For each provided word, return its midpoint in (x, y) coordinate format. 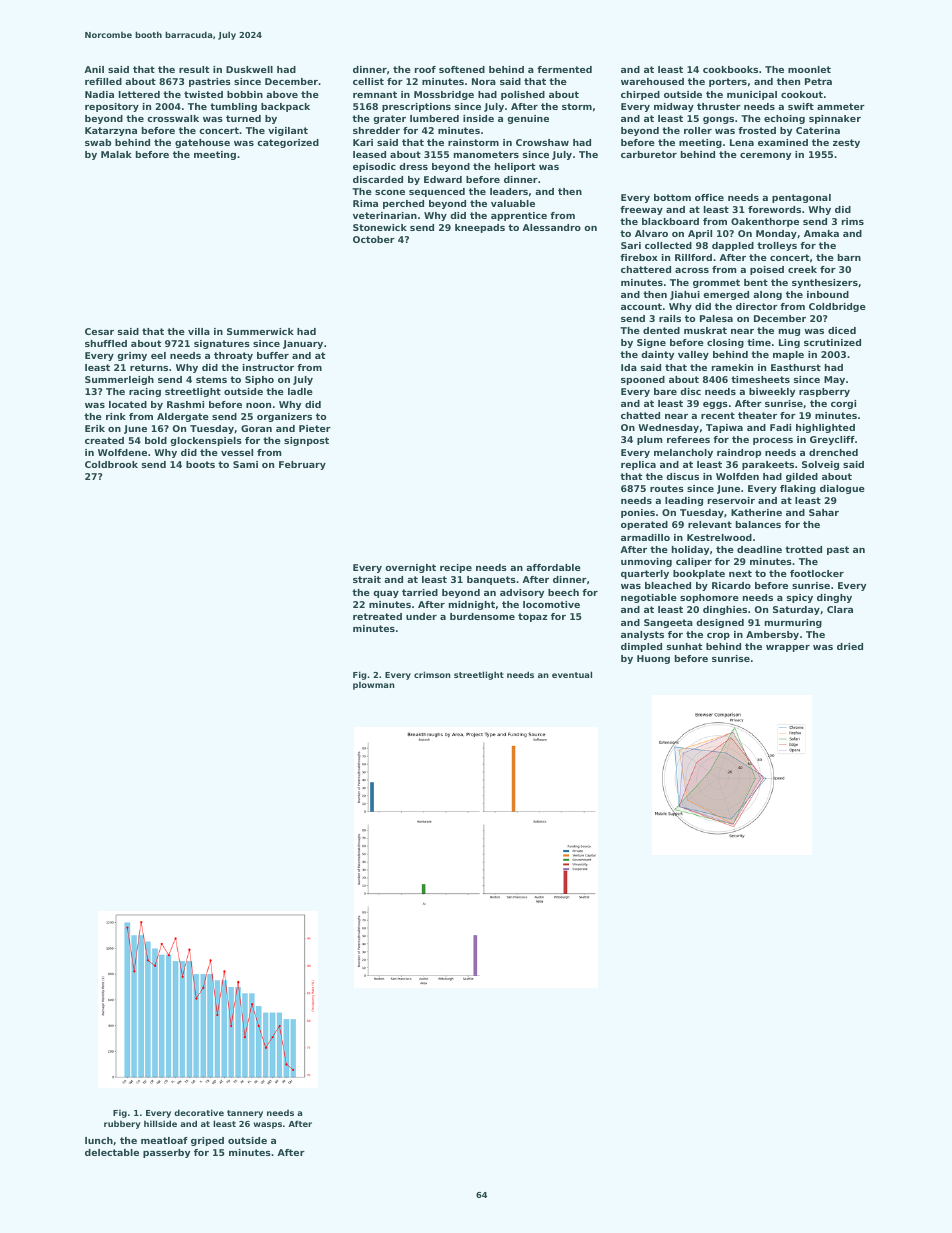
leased (369, 154)
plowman (374, 685)
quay (386, 594)
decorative (199, 1112)
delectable (112, 1152)
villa (199, 331)
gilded (802, 477)
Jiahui (685, 295)
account (641, 306)
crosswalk (173, 118)
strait (367, 579)
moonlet (809, 69)
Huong (653, 659)
